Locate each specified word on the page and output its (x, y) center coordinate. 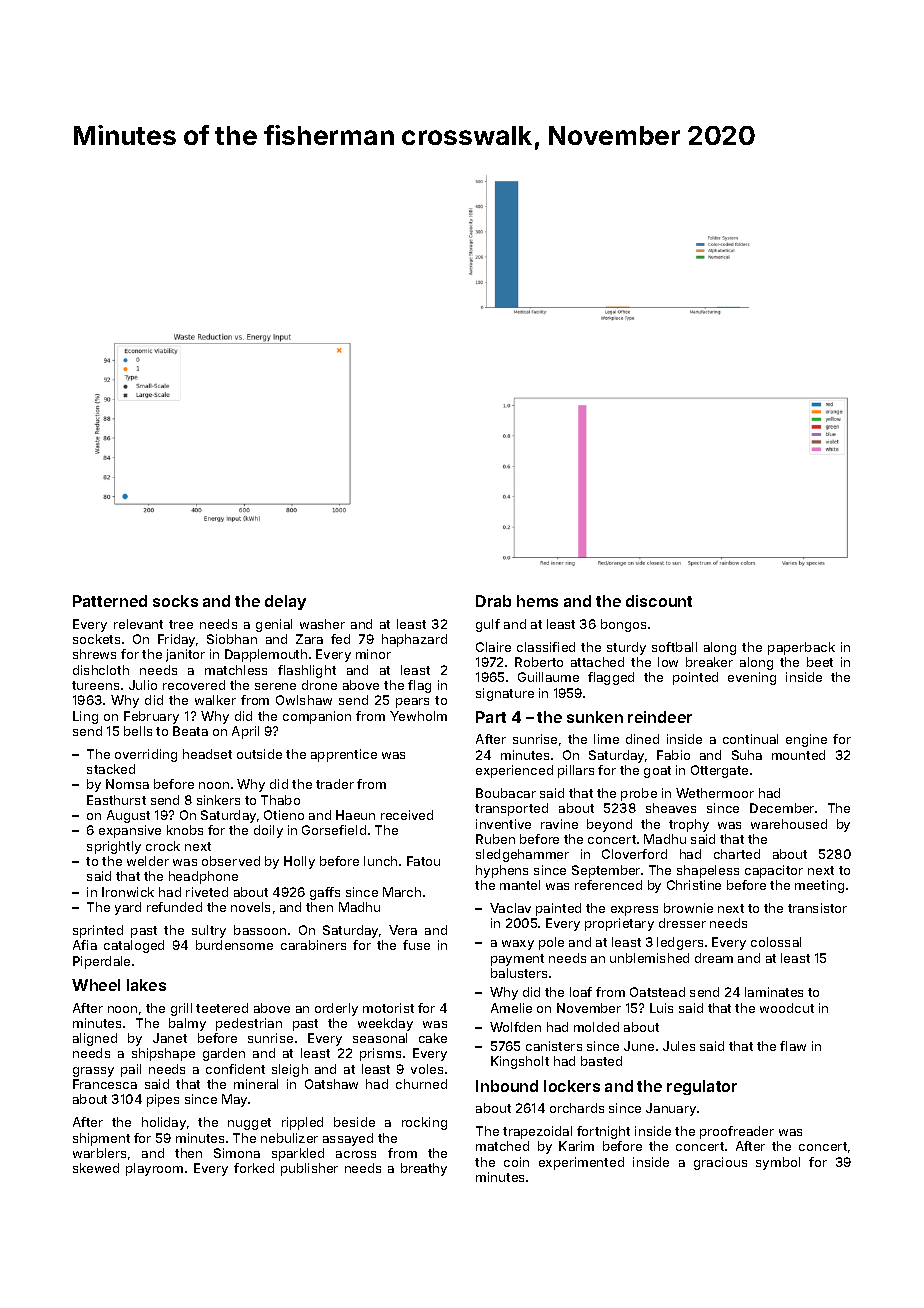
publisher (309, 1169)
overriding (146, 755)
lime (606, 739)
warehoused (789, 824)
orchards (577, 1108)
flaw (793, 1046)
